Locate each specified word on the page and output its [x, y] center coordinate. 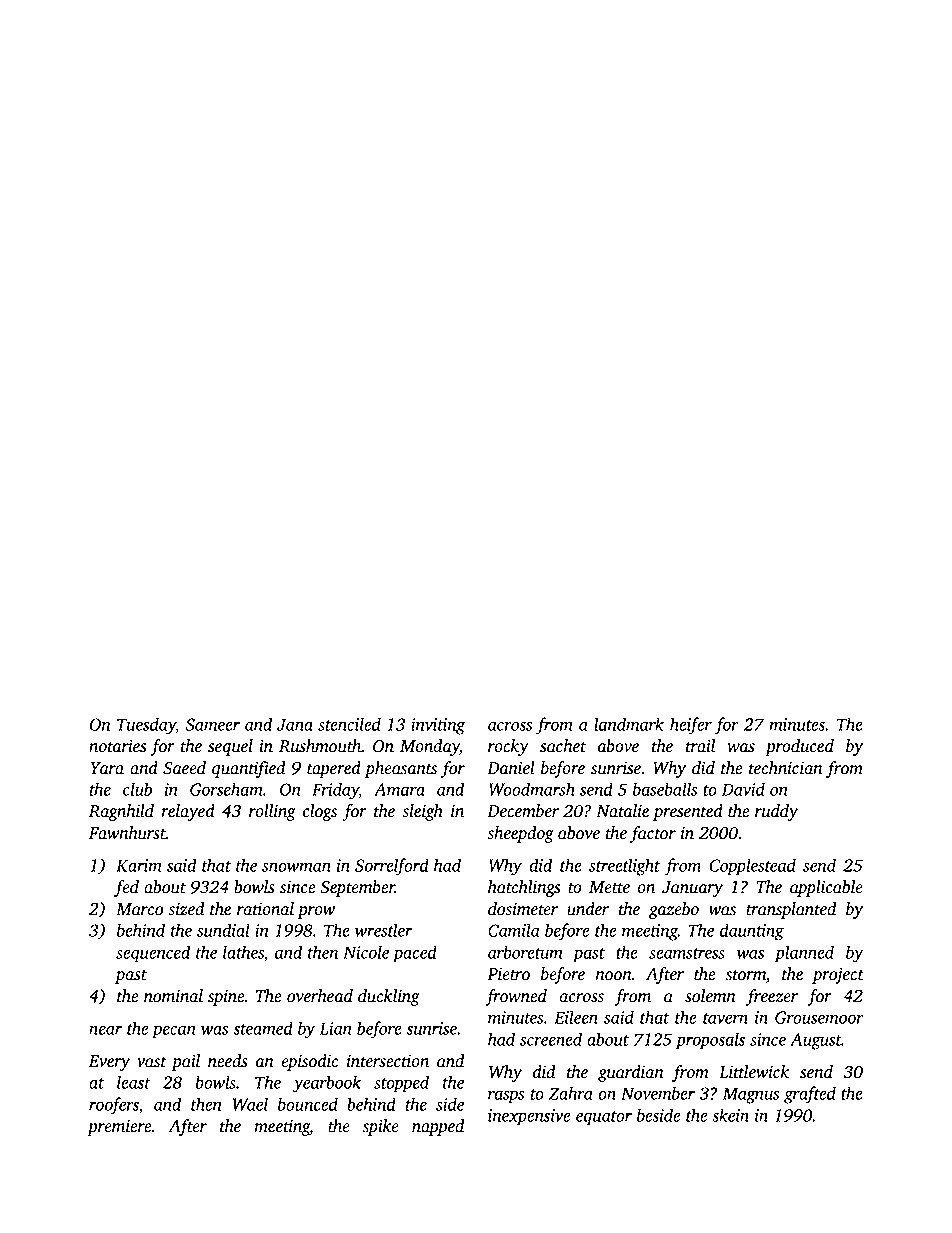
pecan [174, 1032]
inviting [438, 726]
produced [799, 747]
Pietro [508, 974]
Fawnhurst [127, 833]
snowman [296, 867]
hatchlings [524, 888]
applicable [826, 888]
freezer [772, 997]
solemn [710, 996]
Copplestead [752, 867]
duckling [389, 997]
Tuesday [146, 726]
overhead [320, 996]
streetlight [624, 867]
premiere [119, 1127]
